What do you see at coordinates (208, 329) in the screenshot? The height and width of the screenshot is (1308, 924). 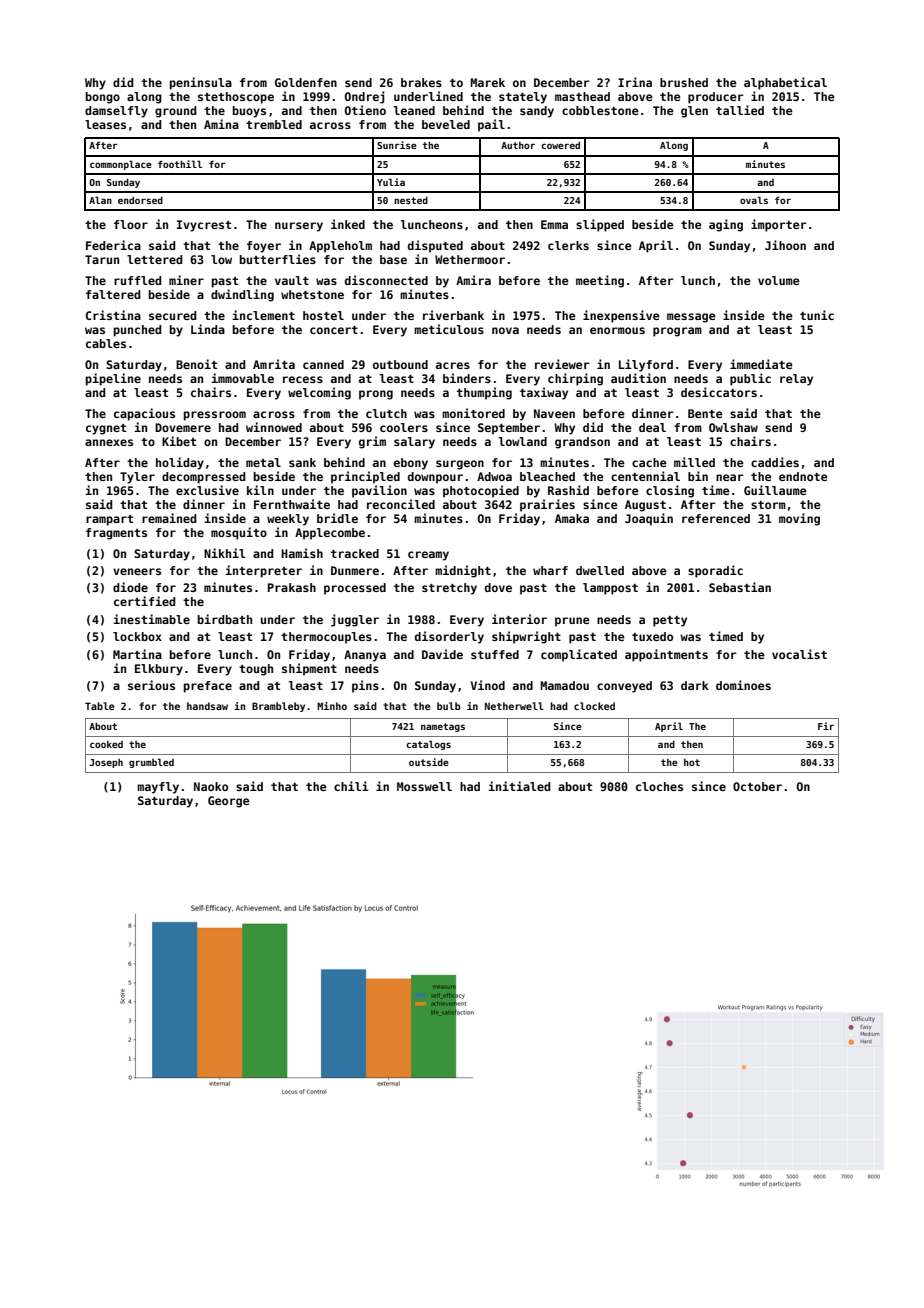 I see `Linda` at bounding box center [208, 329].
